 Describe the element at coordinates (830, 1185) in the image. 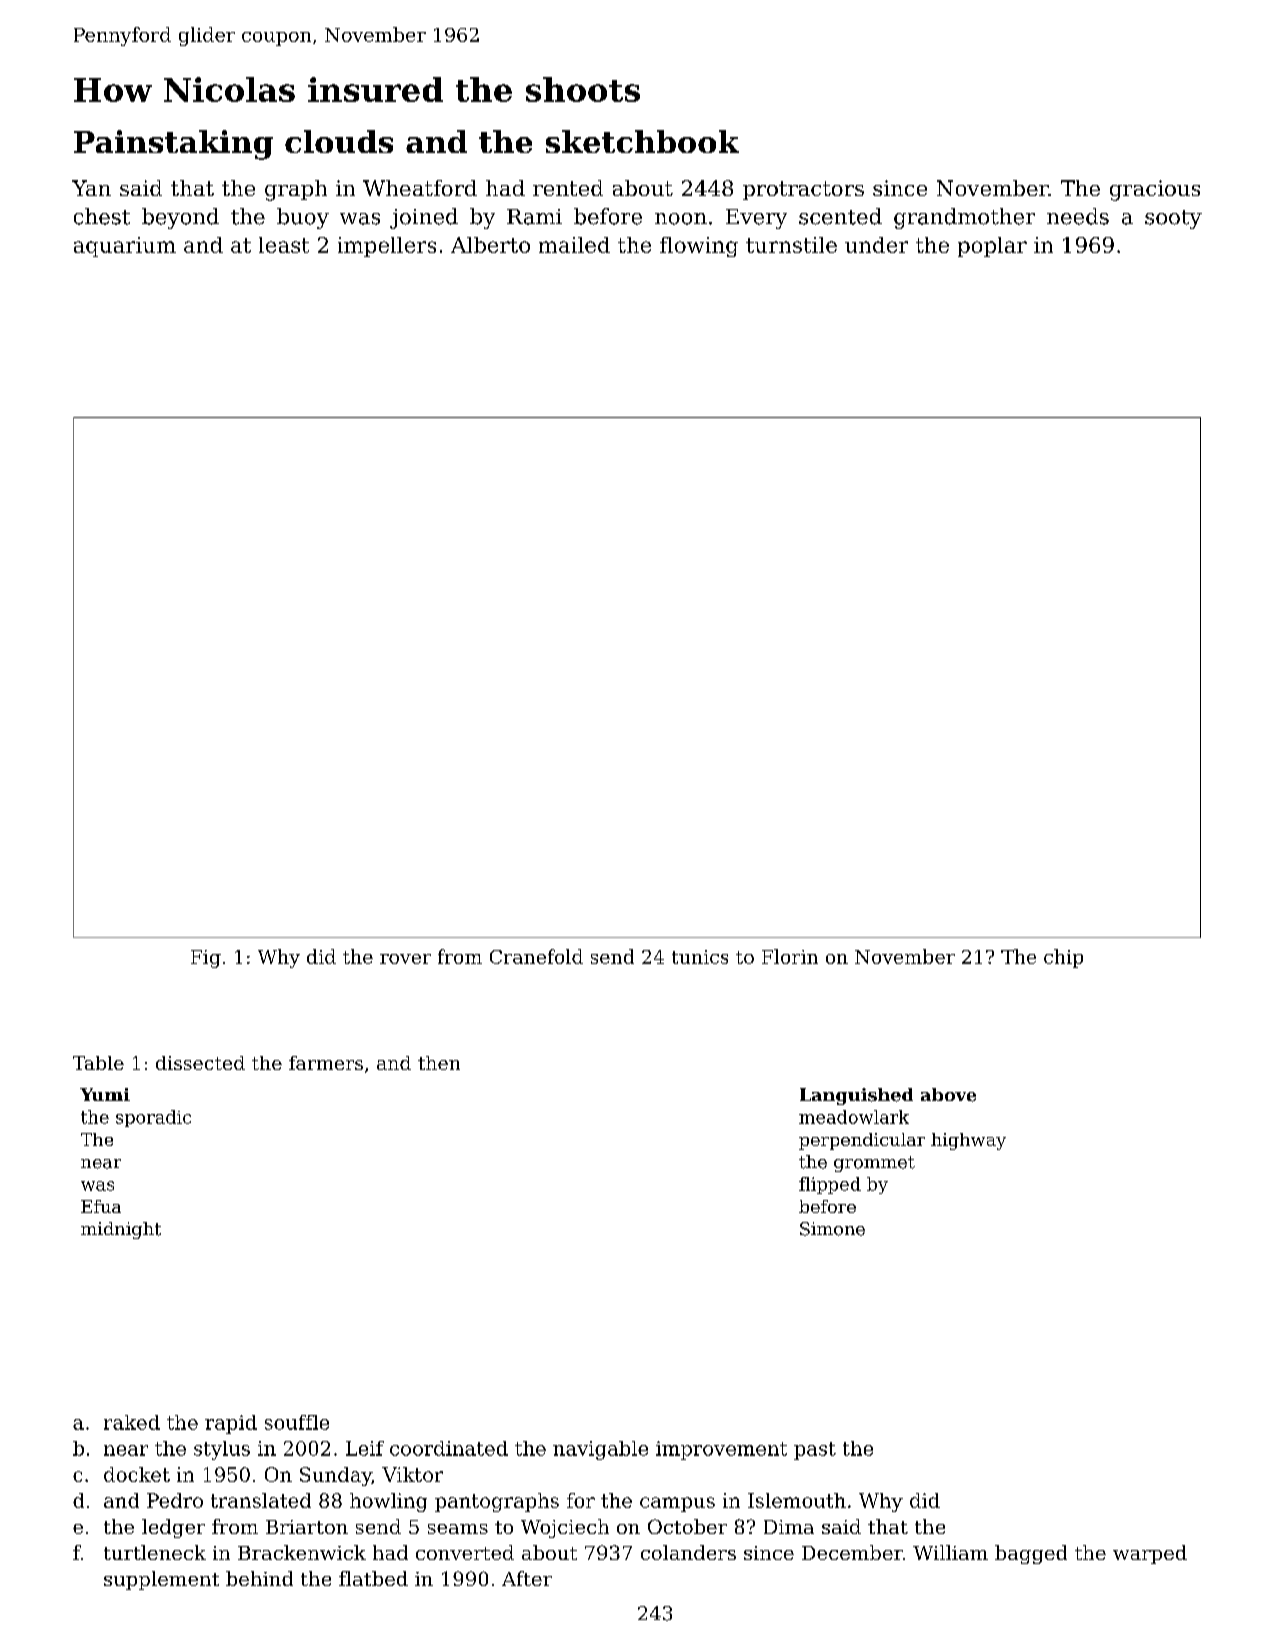

I see `flipped` at that location.
